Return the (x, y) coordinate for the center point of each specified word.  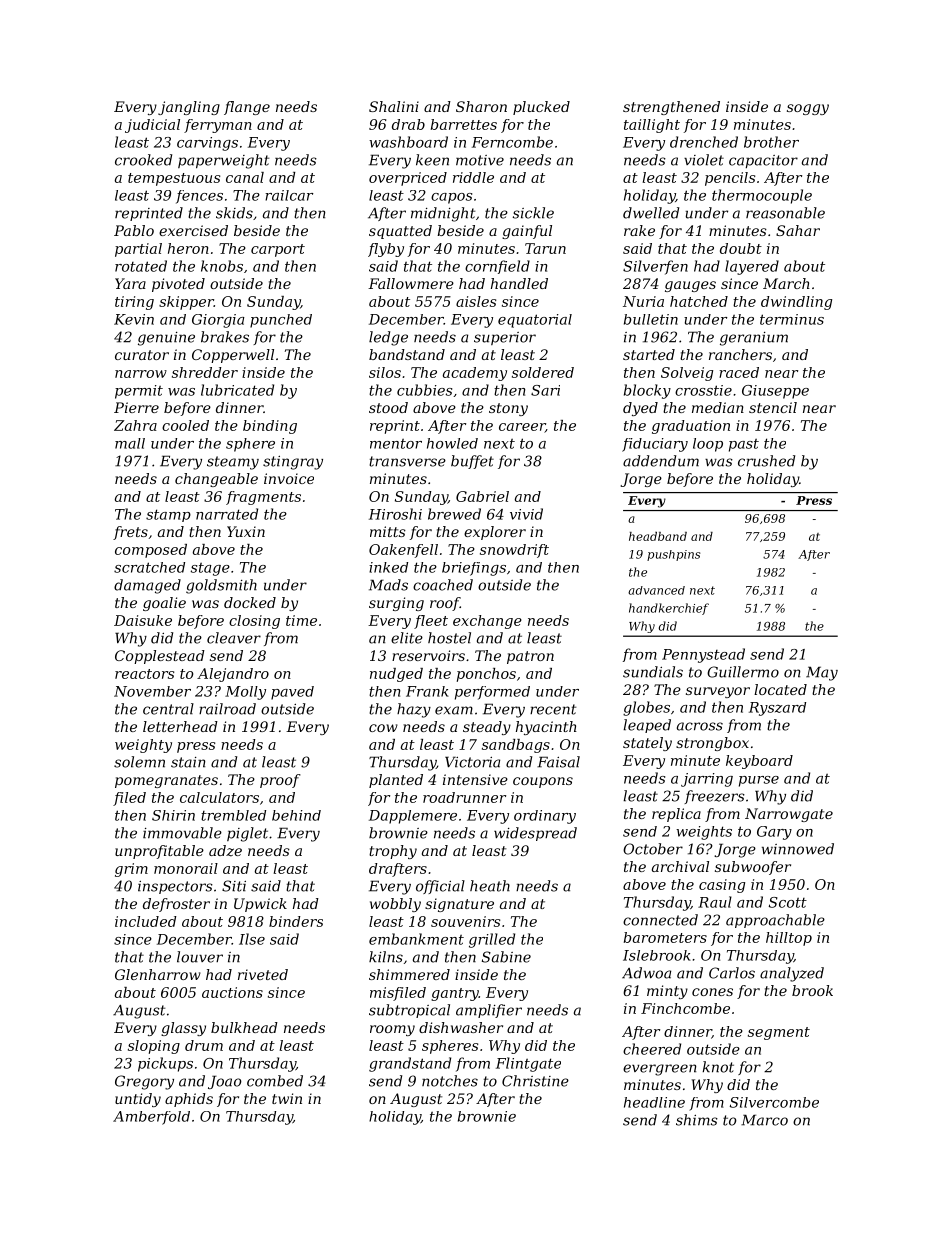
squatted (400, 232)
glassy (183, 1029)
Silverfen (655, 267)
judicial (152, 126)
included (146, 921)
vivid (526, 514)
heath (490, 886)
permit (139, 392)
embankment (416, 939)
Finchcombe (685, 1008)
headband (658, 536)
